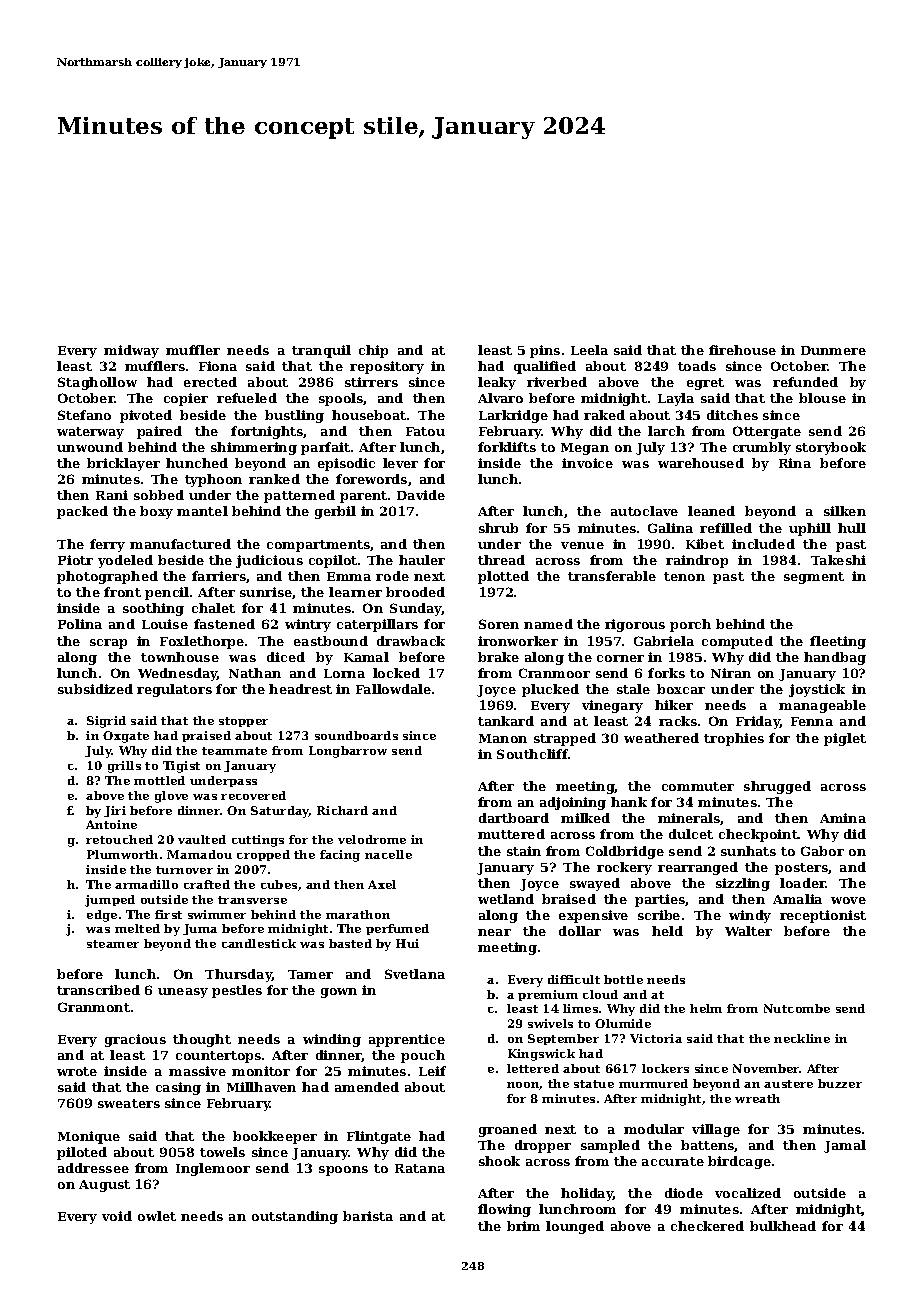  What do you see at coordinates (80, 624) in the screenshot?
I see `Polina` at bounding box center [80, 624].
